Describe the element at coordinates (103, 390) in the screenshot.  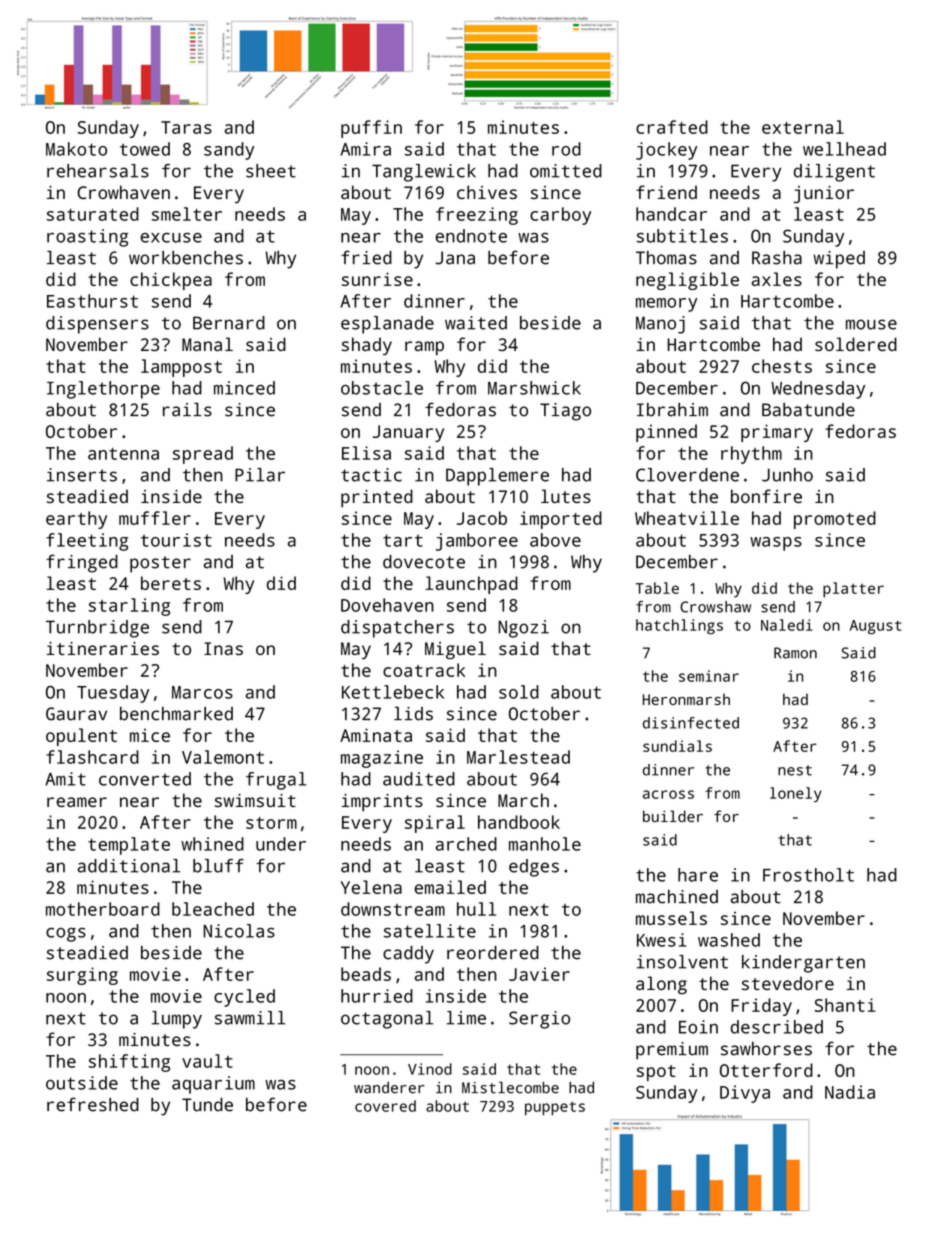
I see `Inglethorpe` at that location.
